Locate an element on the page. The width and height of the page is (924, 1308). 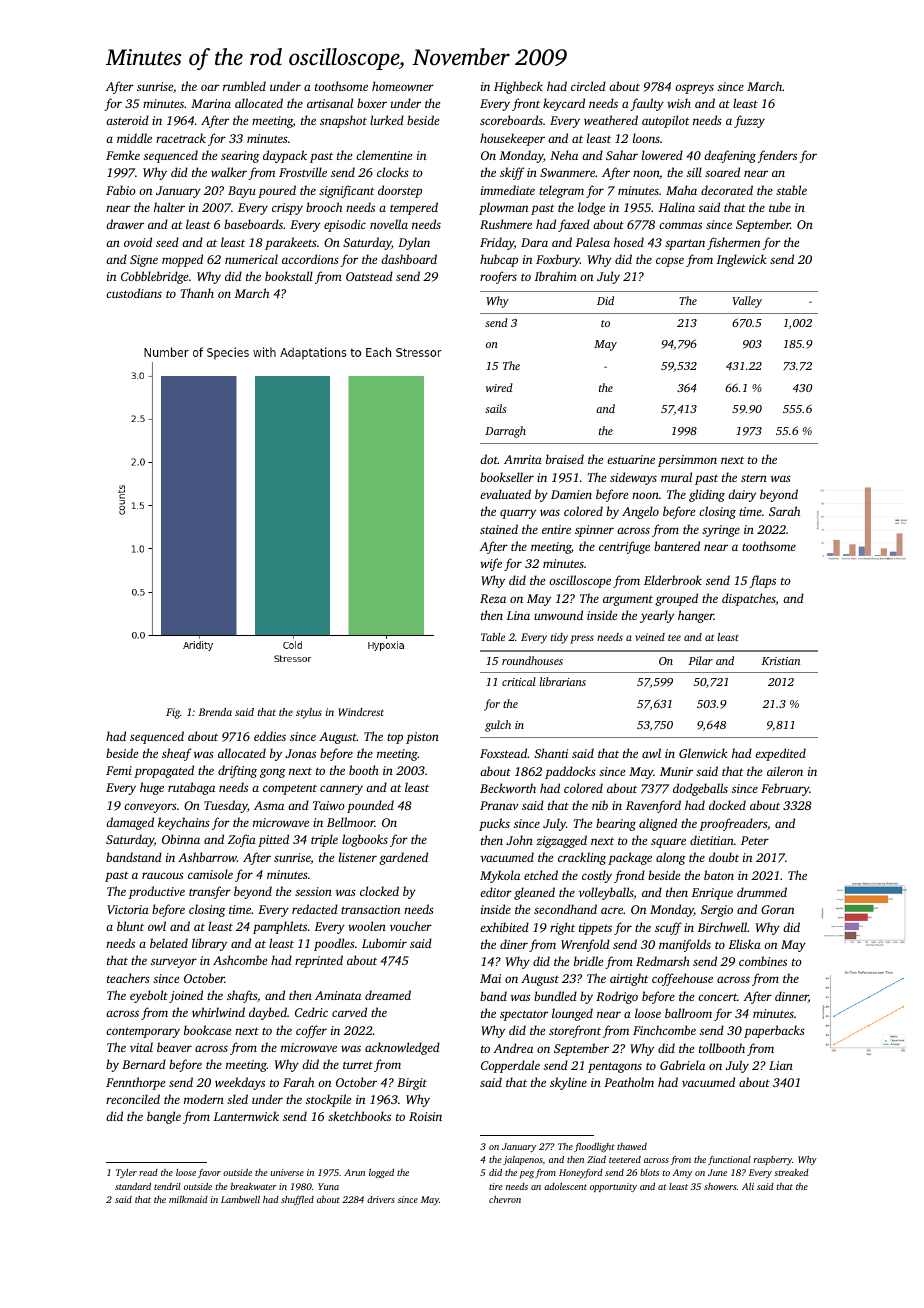
Amy is located at coordinates (682, 1173).
